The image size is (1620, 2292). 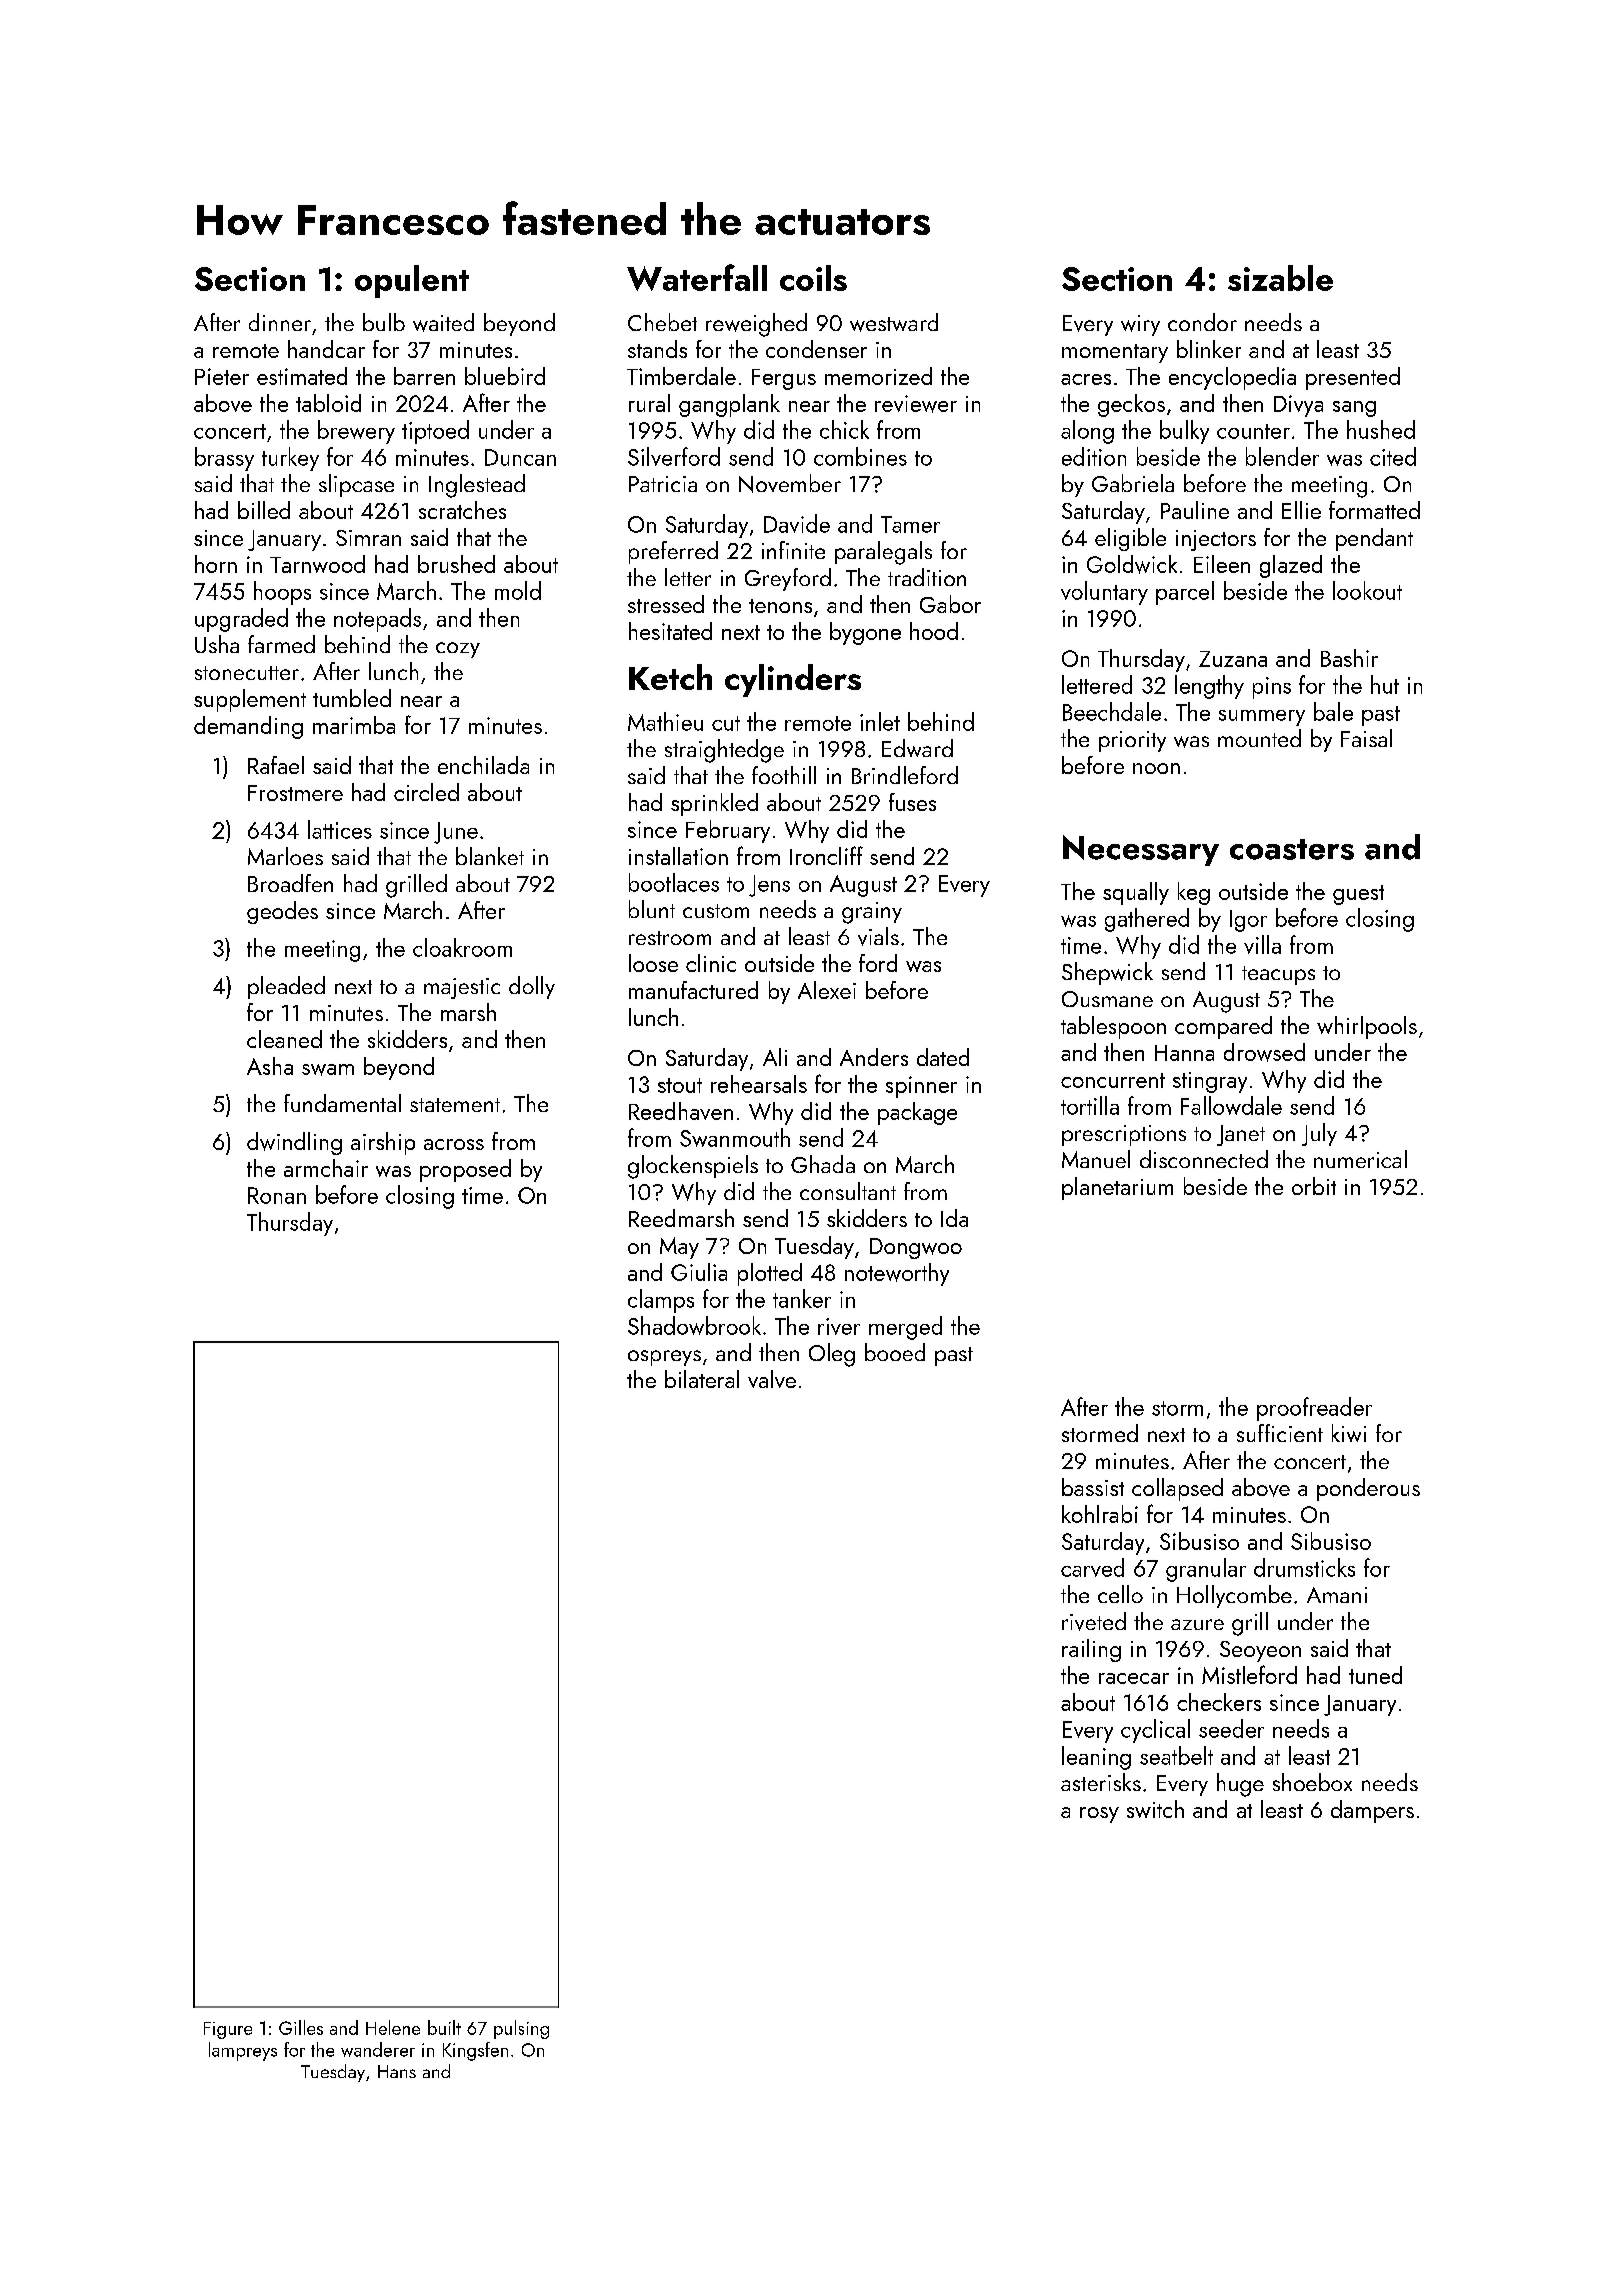 I want to click on pulsing, so click(x=521, y=2029).
